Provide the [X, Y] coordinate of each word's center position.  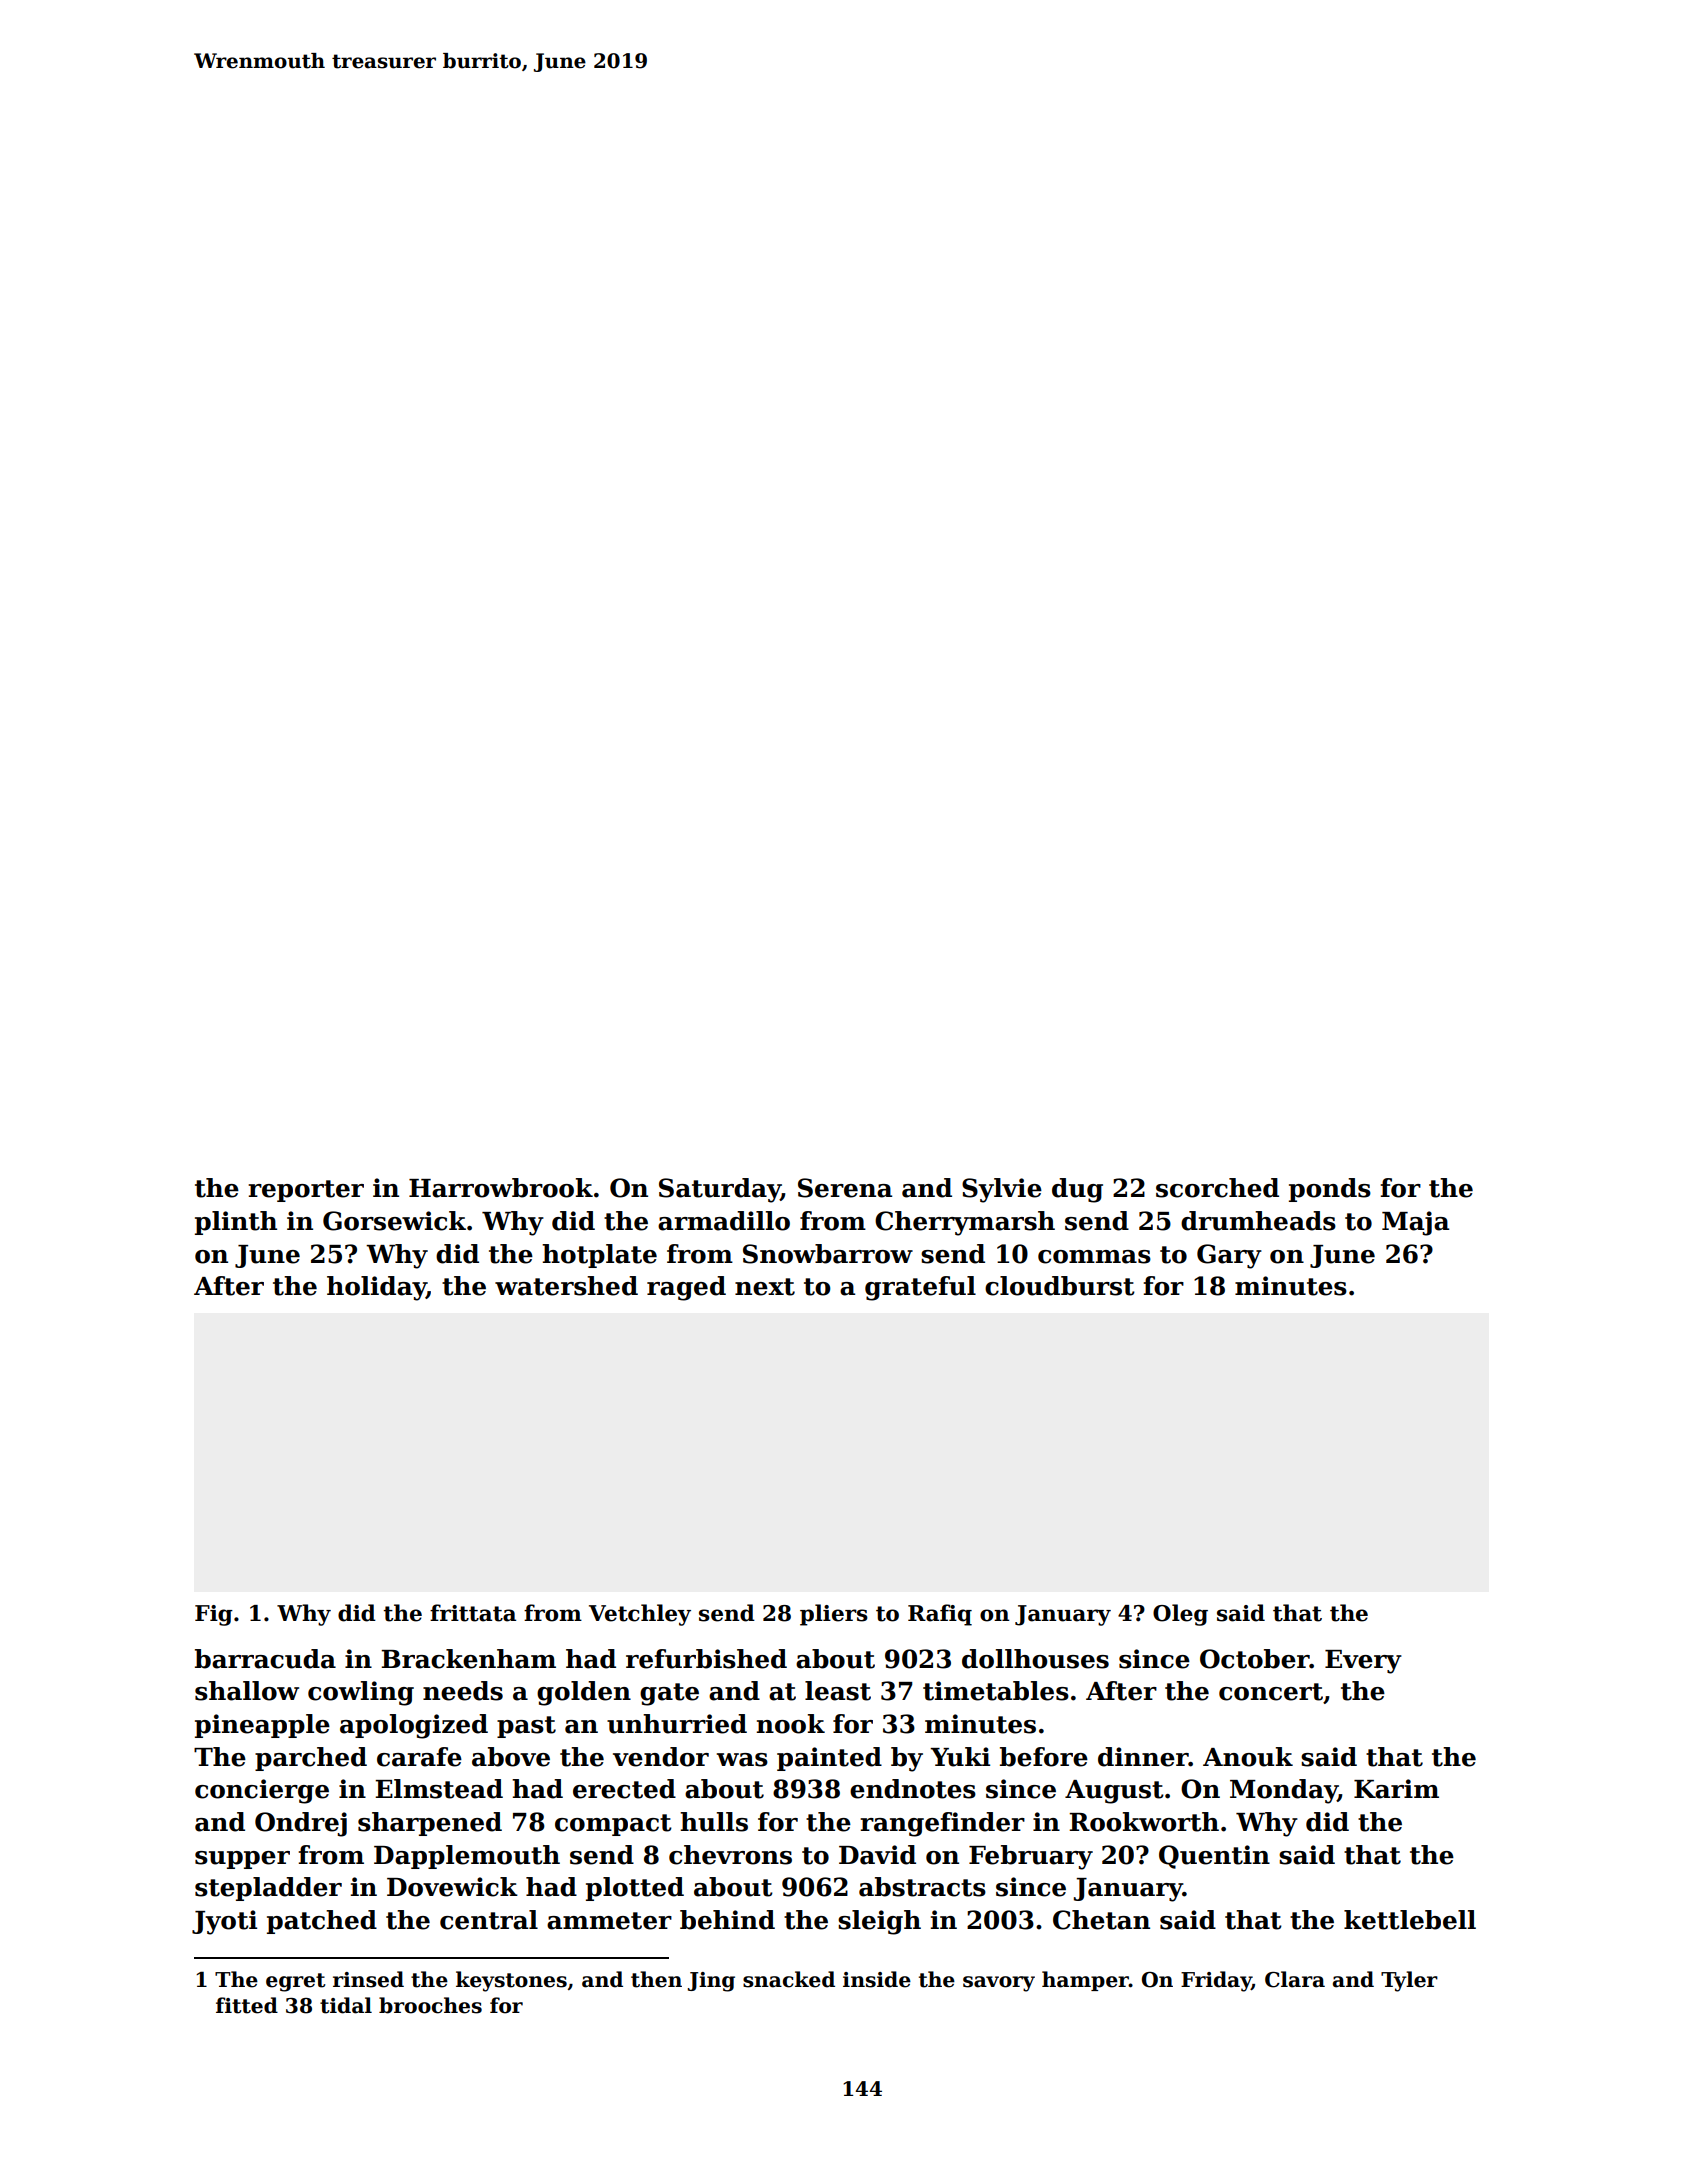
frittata [473, 1613]
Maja [1415, 1223]
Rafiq [940, 1615]
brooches [430, 2005]
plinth [236, 1223]
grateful [920, 1288]
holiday [377, 1288]
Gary [1229, 1256]
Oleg [1180, 1615]
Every [1363, 1662]
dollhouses [1035, 1659]
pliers [834, 1615]
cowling [361, 1693]
